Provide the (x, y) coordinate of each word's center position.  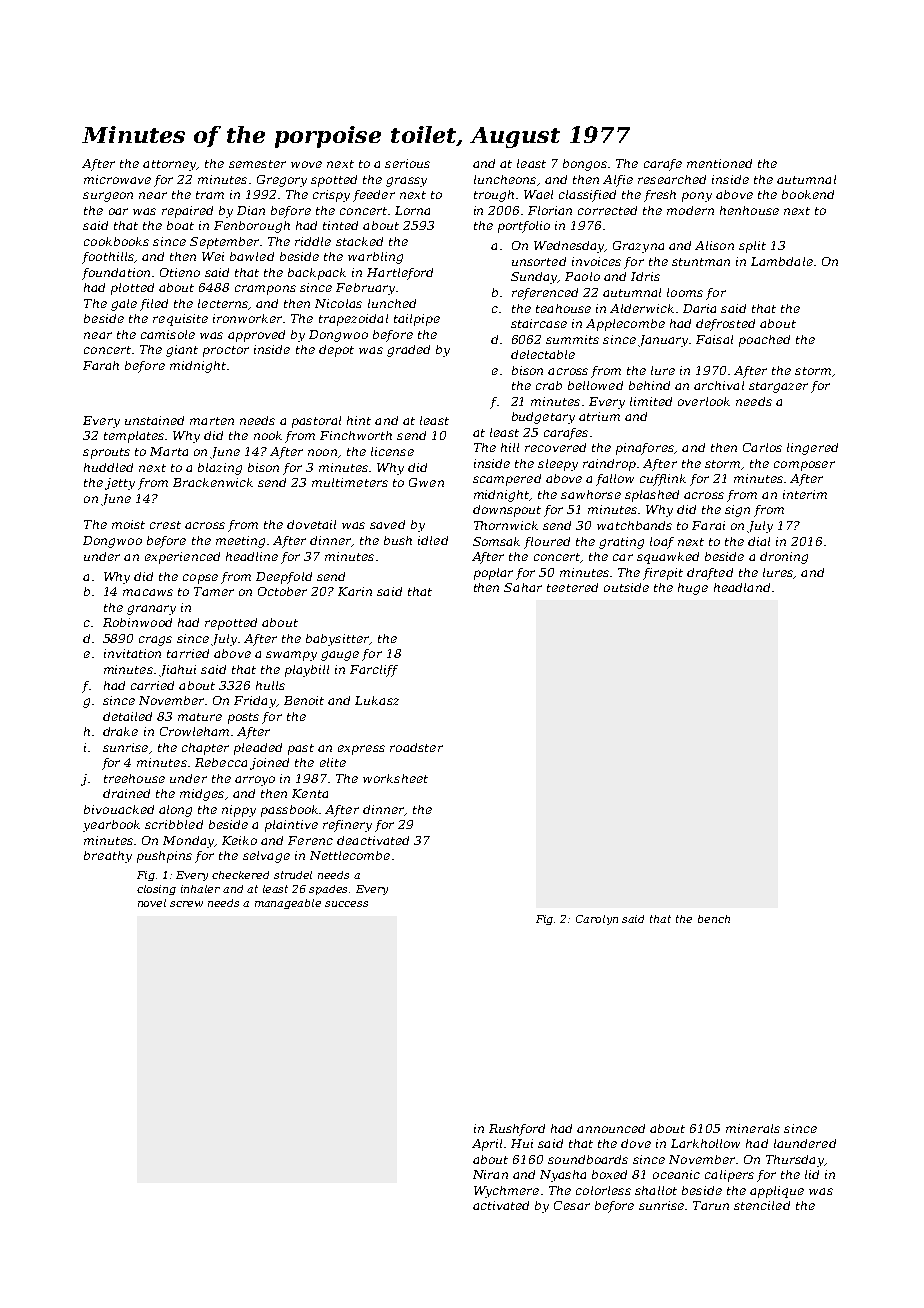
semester (257, 164)
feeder (374, 196)
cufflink (663, 480)
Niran (490, 1174)
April (487, 1145)
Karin (355, 591)
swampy (291, 656)
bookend (808, 194)
